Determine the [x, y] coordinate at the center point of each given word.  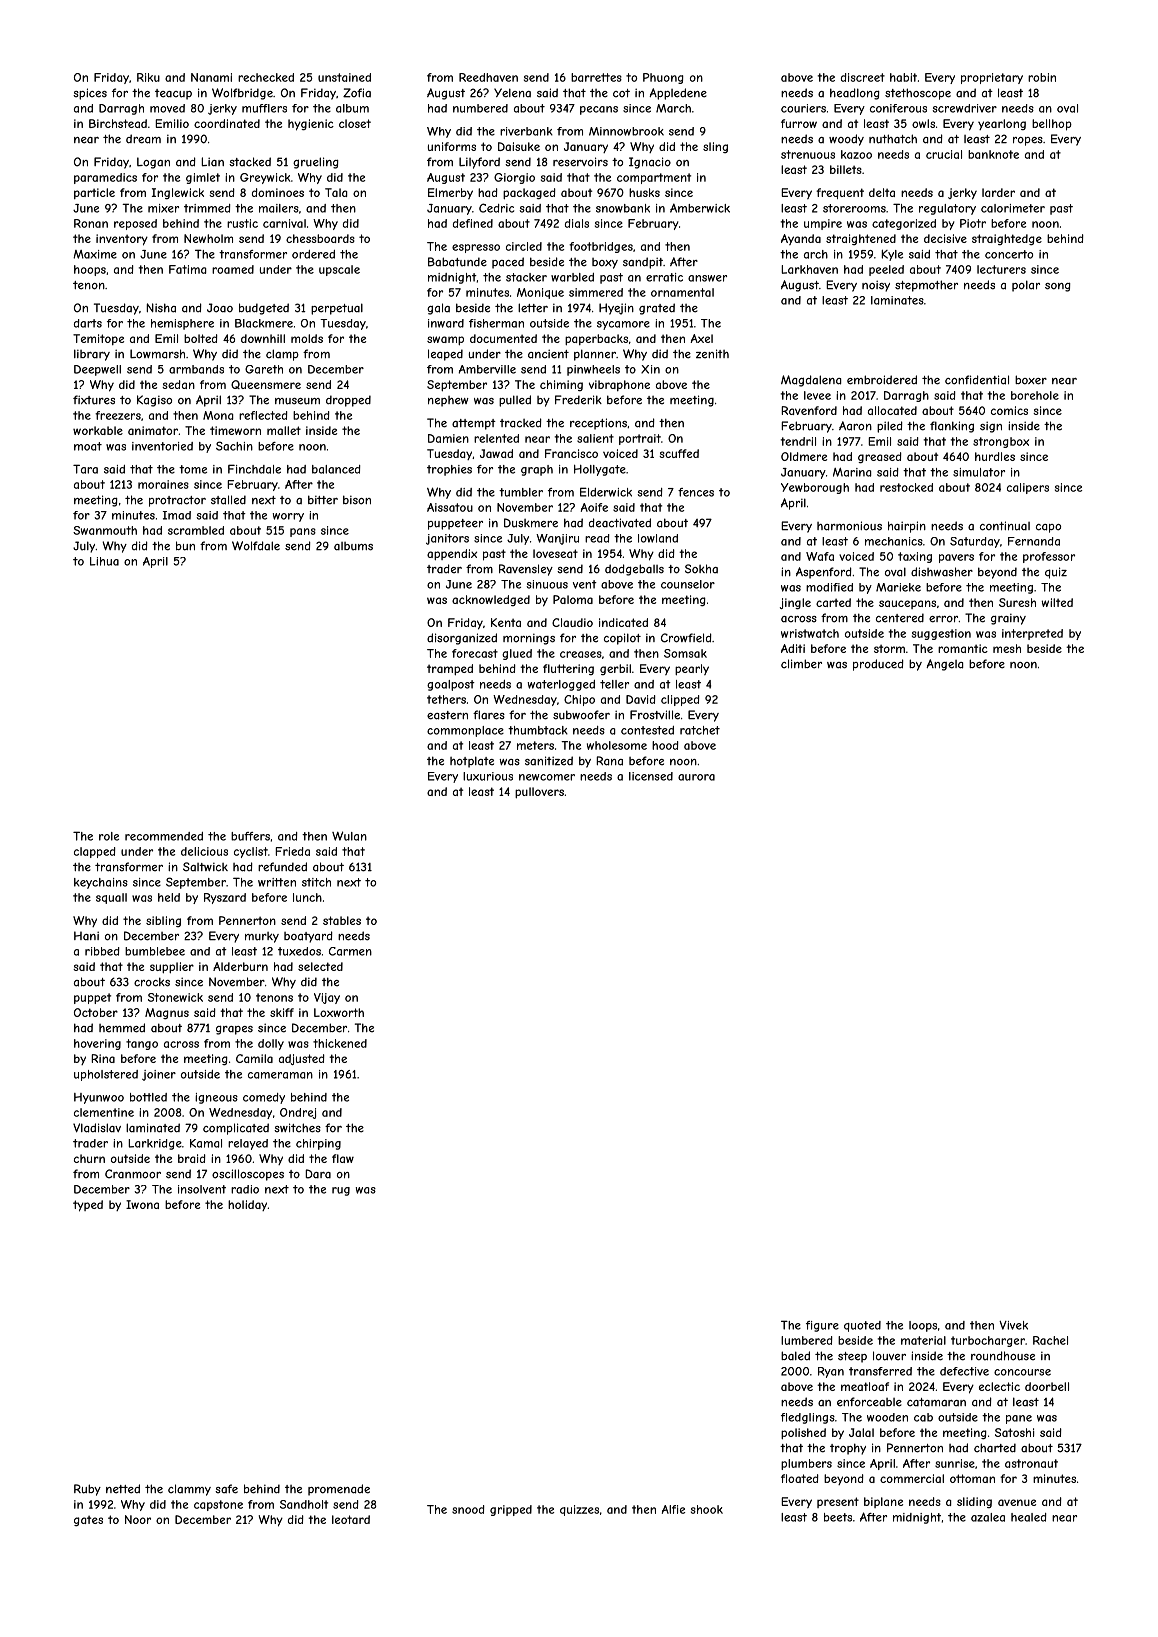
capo [1048, 528]
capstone [218, 1505]
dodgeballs [634, 570]
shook [707, 1509]
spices [90, 94]
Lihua [104, 561]
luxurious [488, 776]
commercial [912, 1478]
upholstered [106, 1075]
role [109, 836]
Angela [945, 665]
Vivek [1013, 1325]
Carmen [350, 951]
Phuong [663, 78]
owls [923, 123]
